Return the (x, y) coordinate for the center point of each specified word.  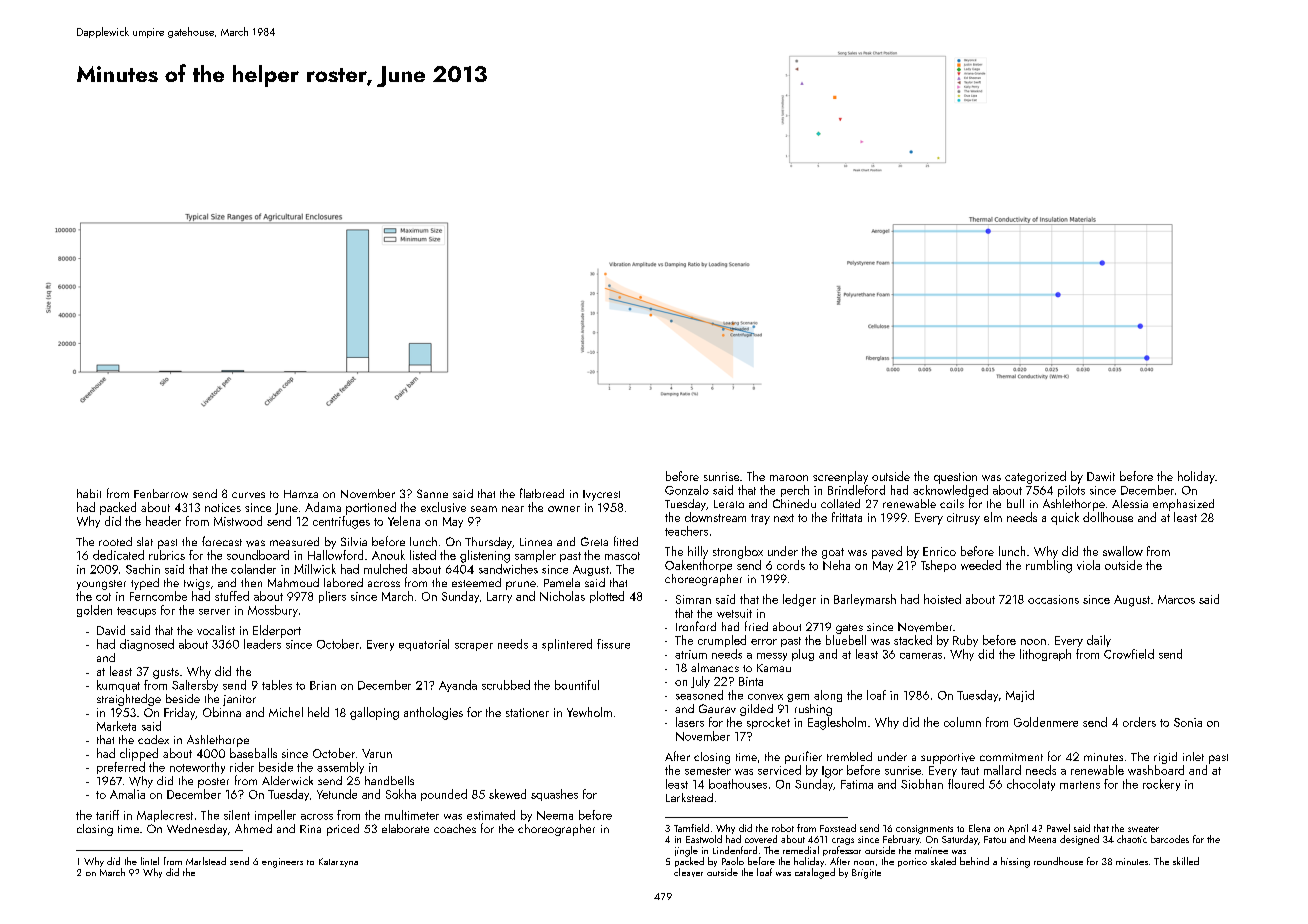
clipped (139, 754)
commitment (1011, 757)
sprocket (768, 723)
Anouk (388, 555)
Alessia (1130, 503)
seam (484, 509)
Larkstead (689, 797)
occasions (1053, 599)
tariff (107, 815)
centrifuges (341, 522)
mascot (622, 556)
